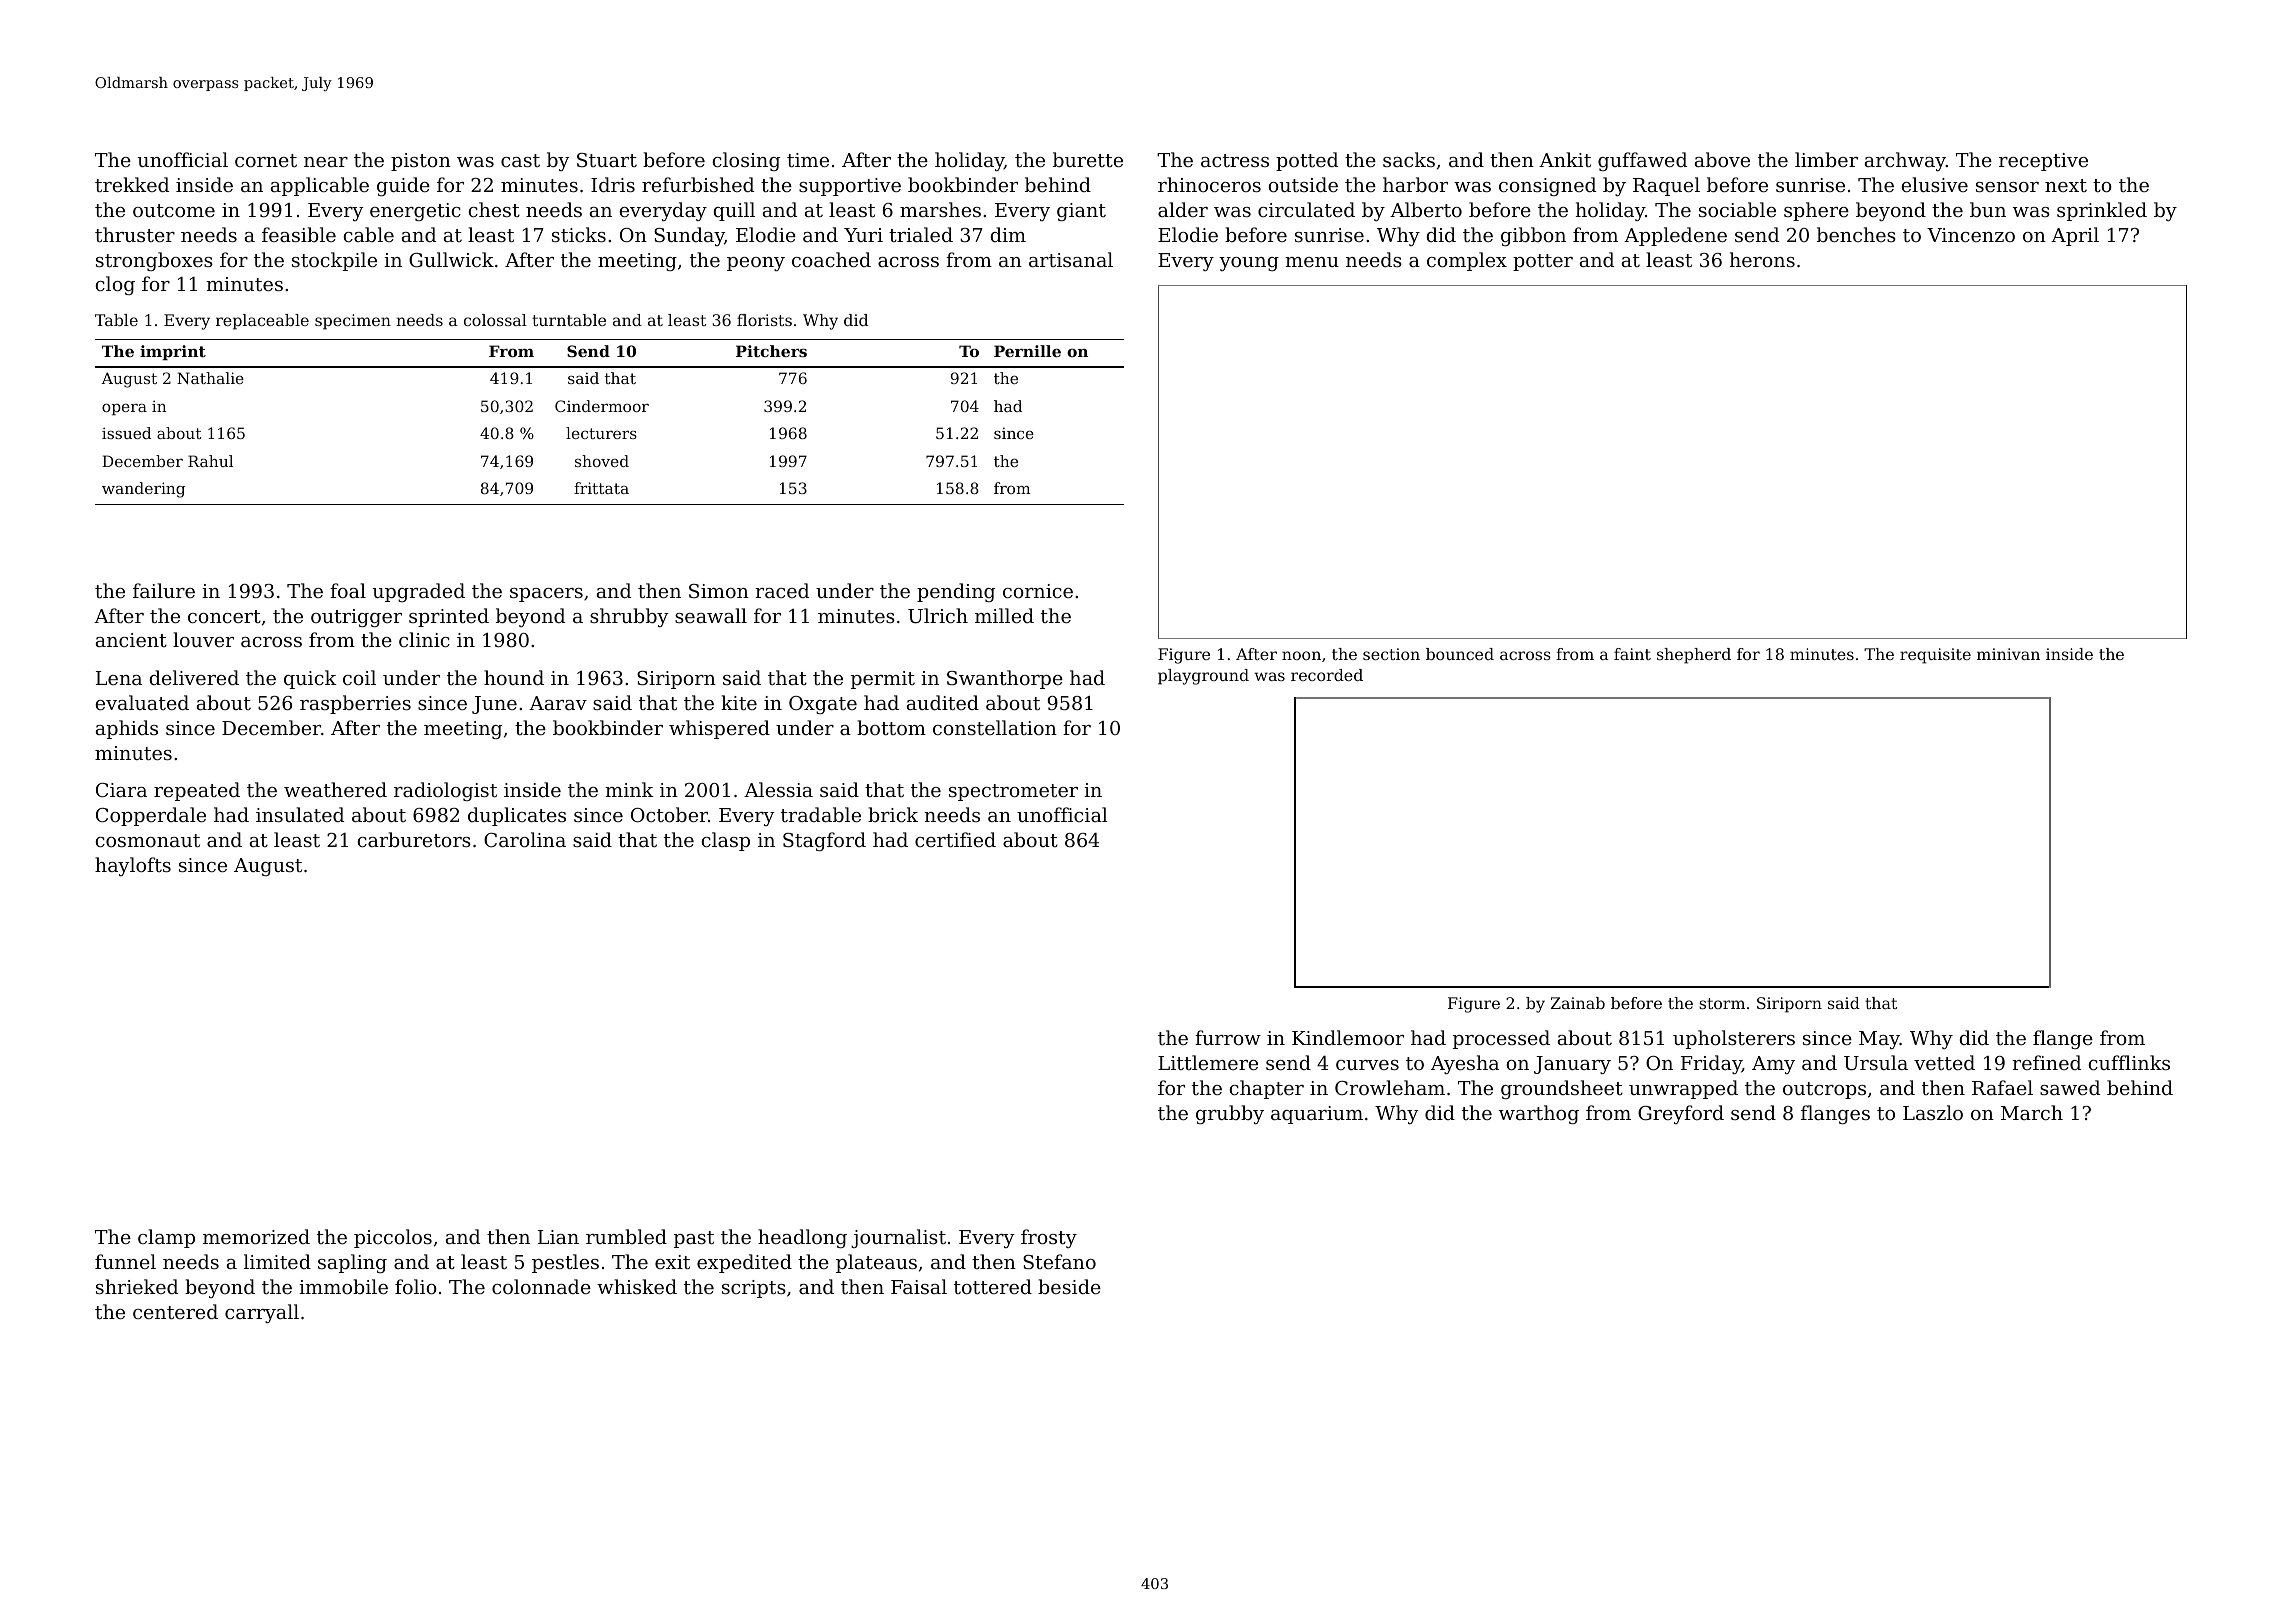  I want to click on faint, so click(1632, 654).
